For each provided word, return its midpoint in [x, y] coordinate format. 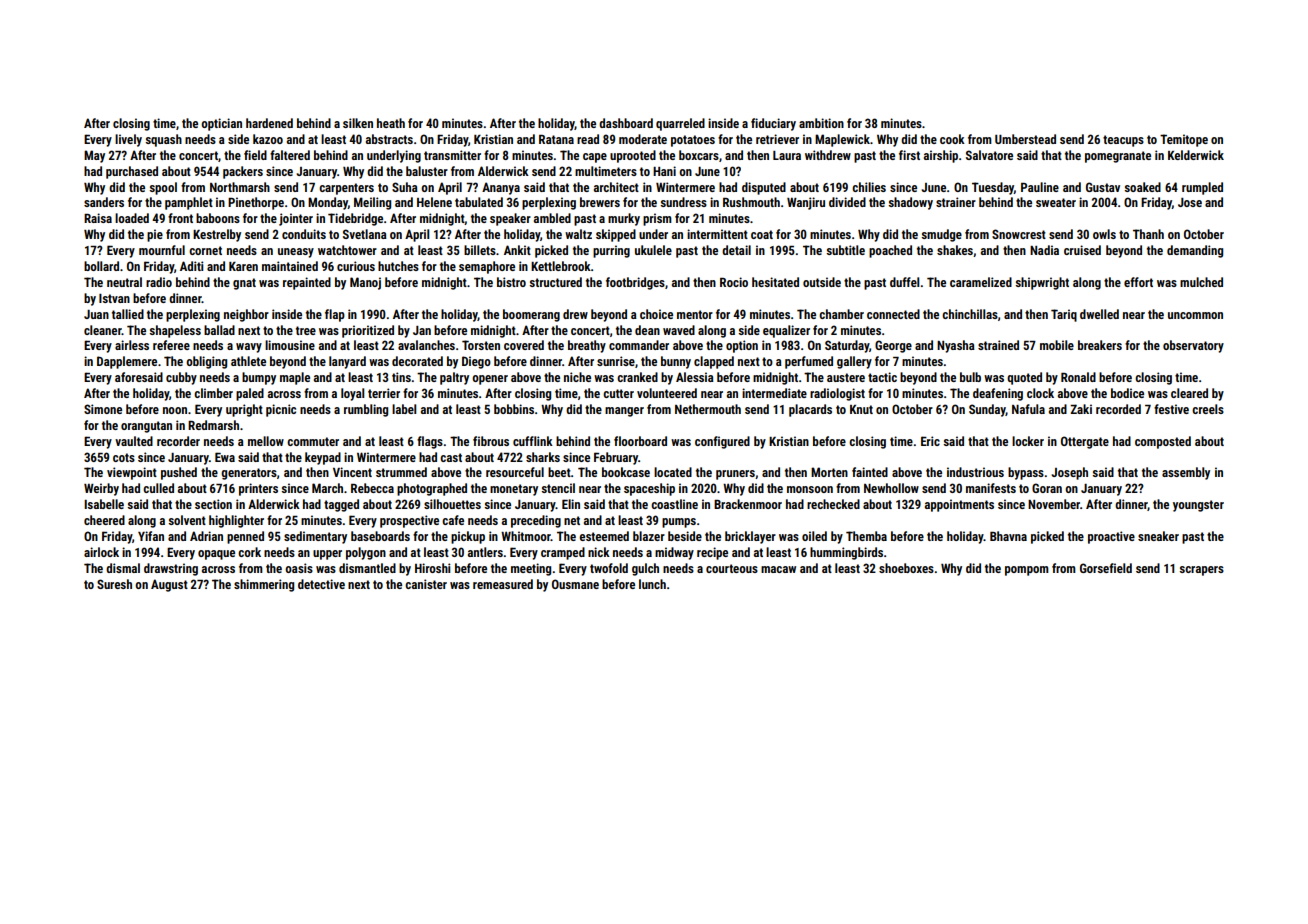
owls [1104, 234]
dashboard [626, 123]
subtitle [845, 250]
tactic [882, 377]
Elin [571, 504]
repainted [307, 283]
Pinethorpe [256, 203]
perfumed [809, 362]
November [1054, 504]
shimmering [264, 585]
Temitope [1184, 140]
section [213, 504]
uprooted [633, 156]
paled [250, 394]
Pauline [1040, 187]
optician [221, 124]
